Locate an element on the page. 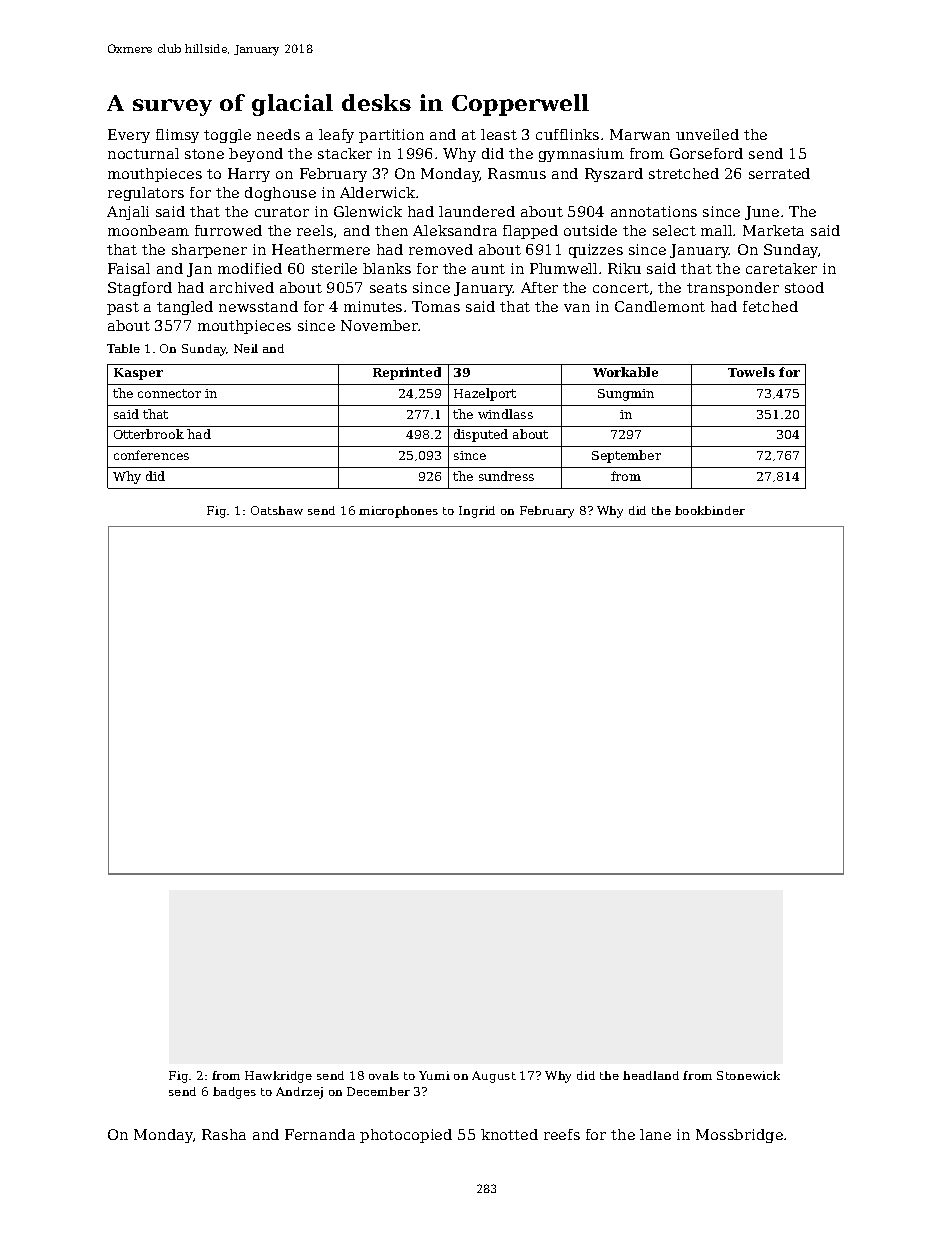  reefs is located at coordinates (562, 1134).
